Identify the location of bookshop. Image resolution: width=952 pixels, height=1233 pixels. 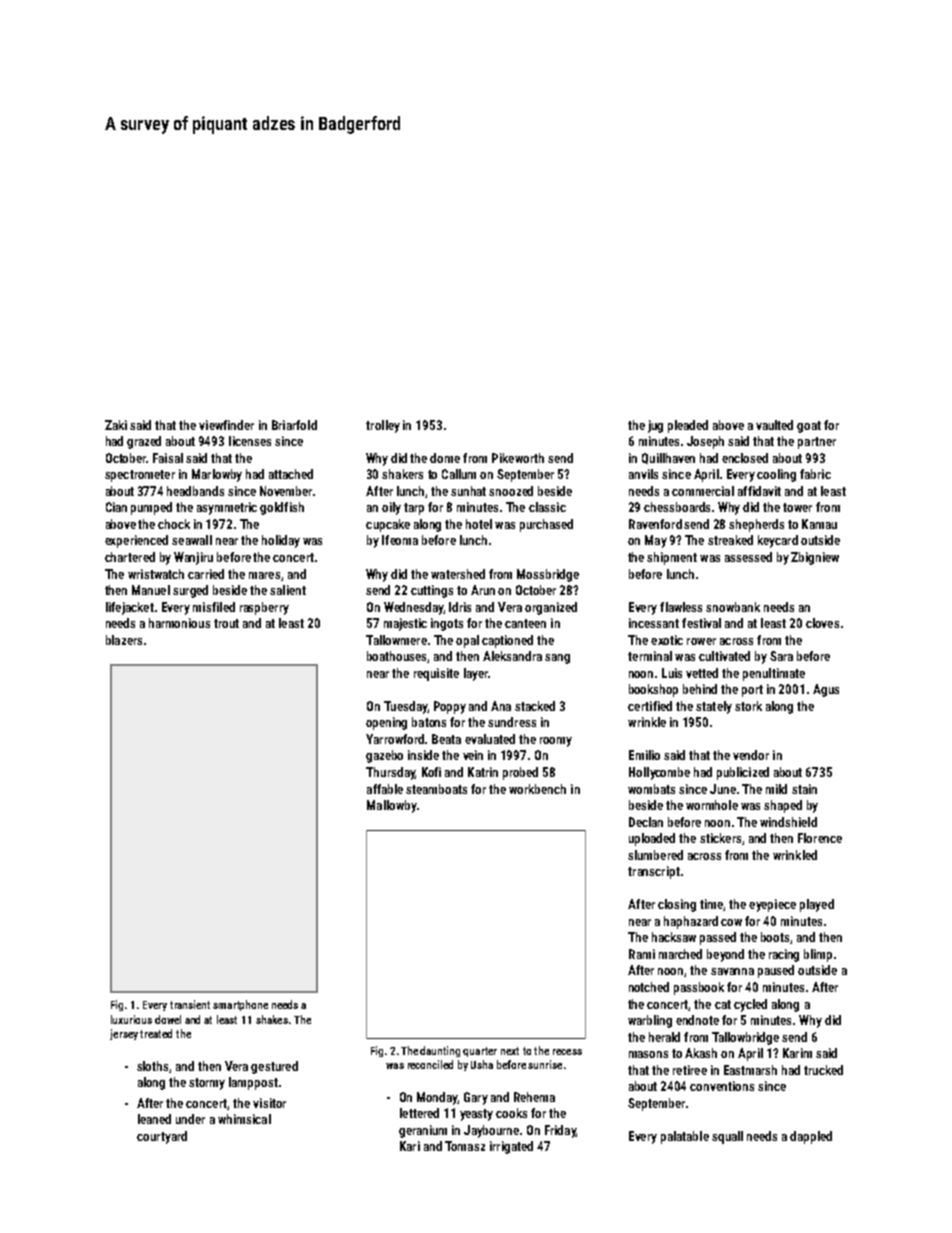
(653, 690).
